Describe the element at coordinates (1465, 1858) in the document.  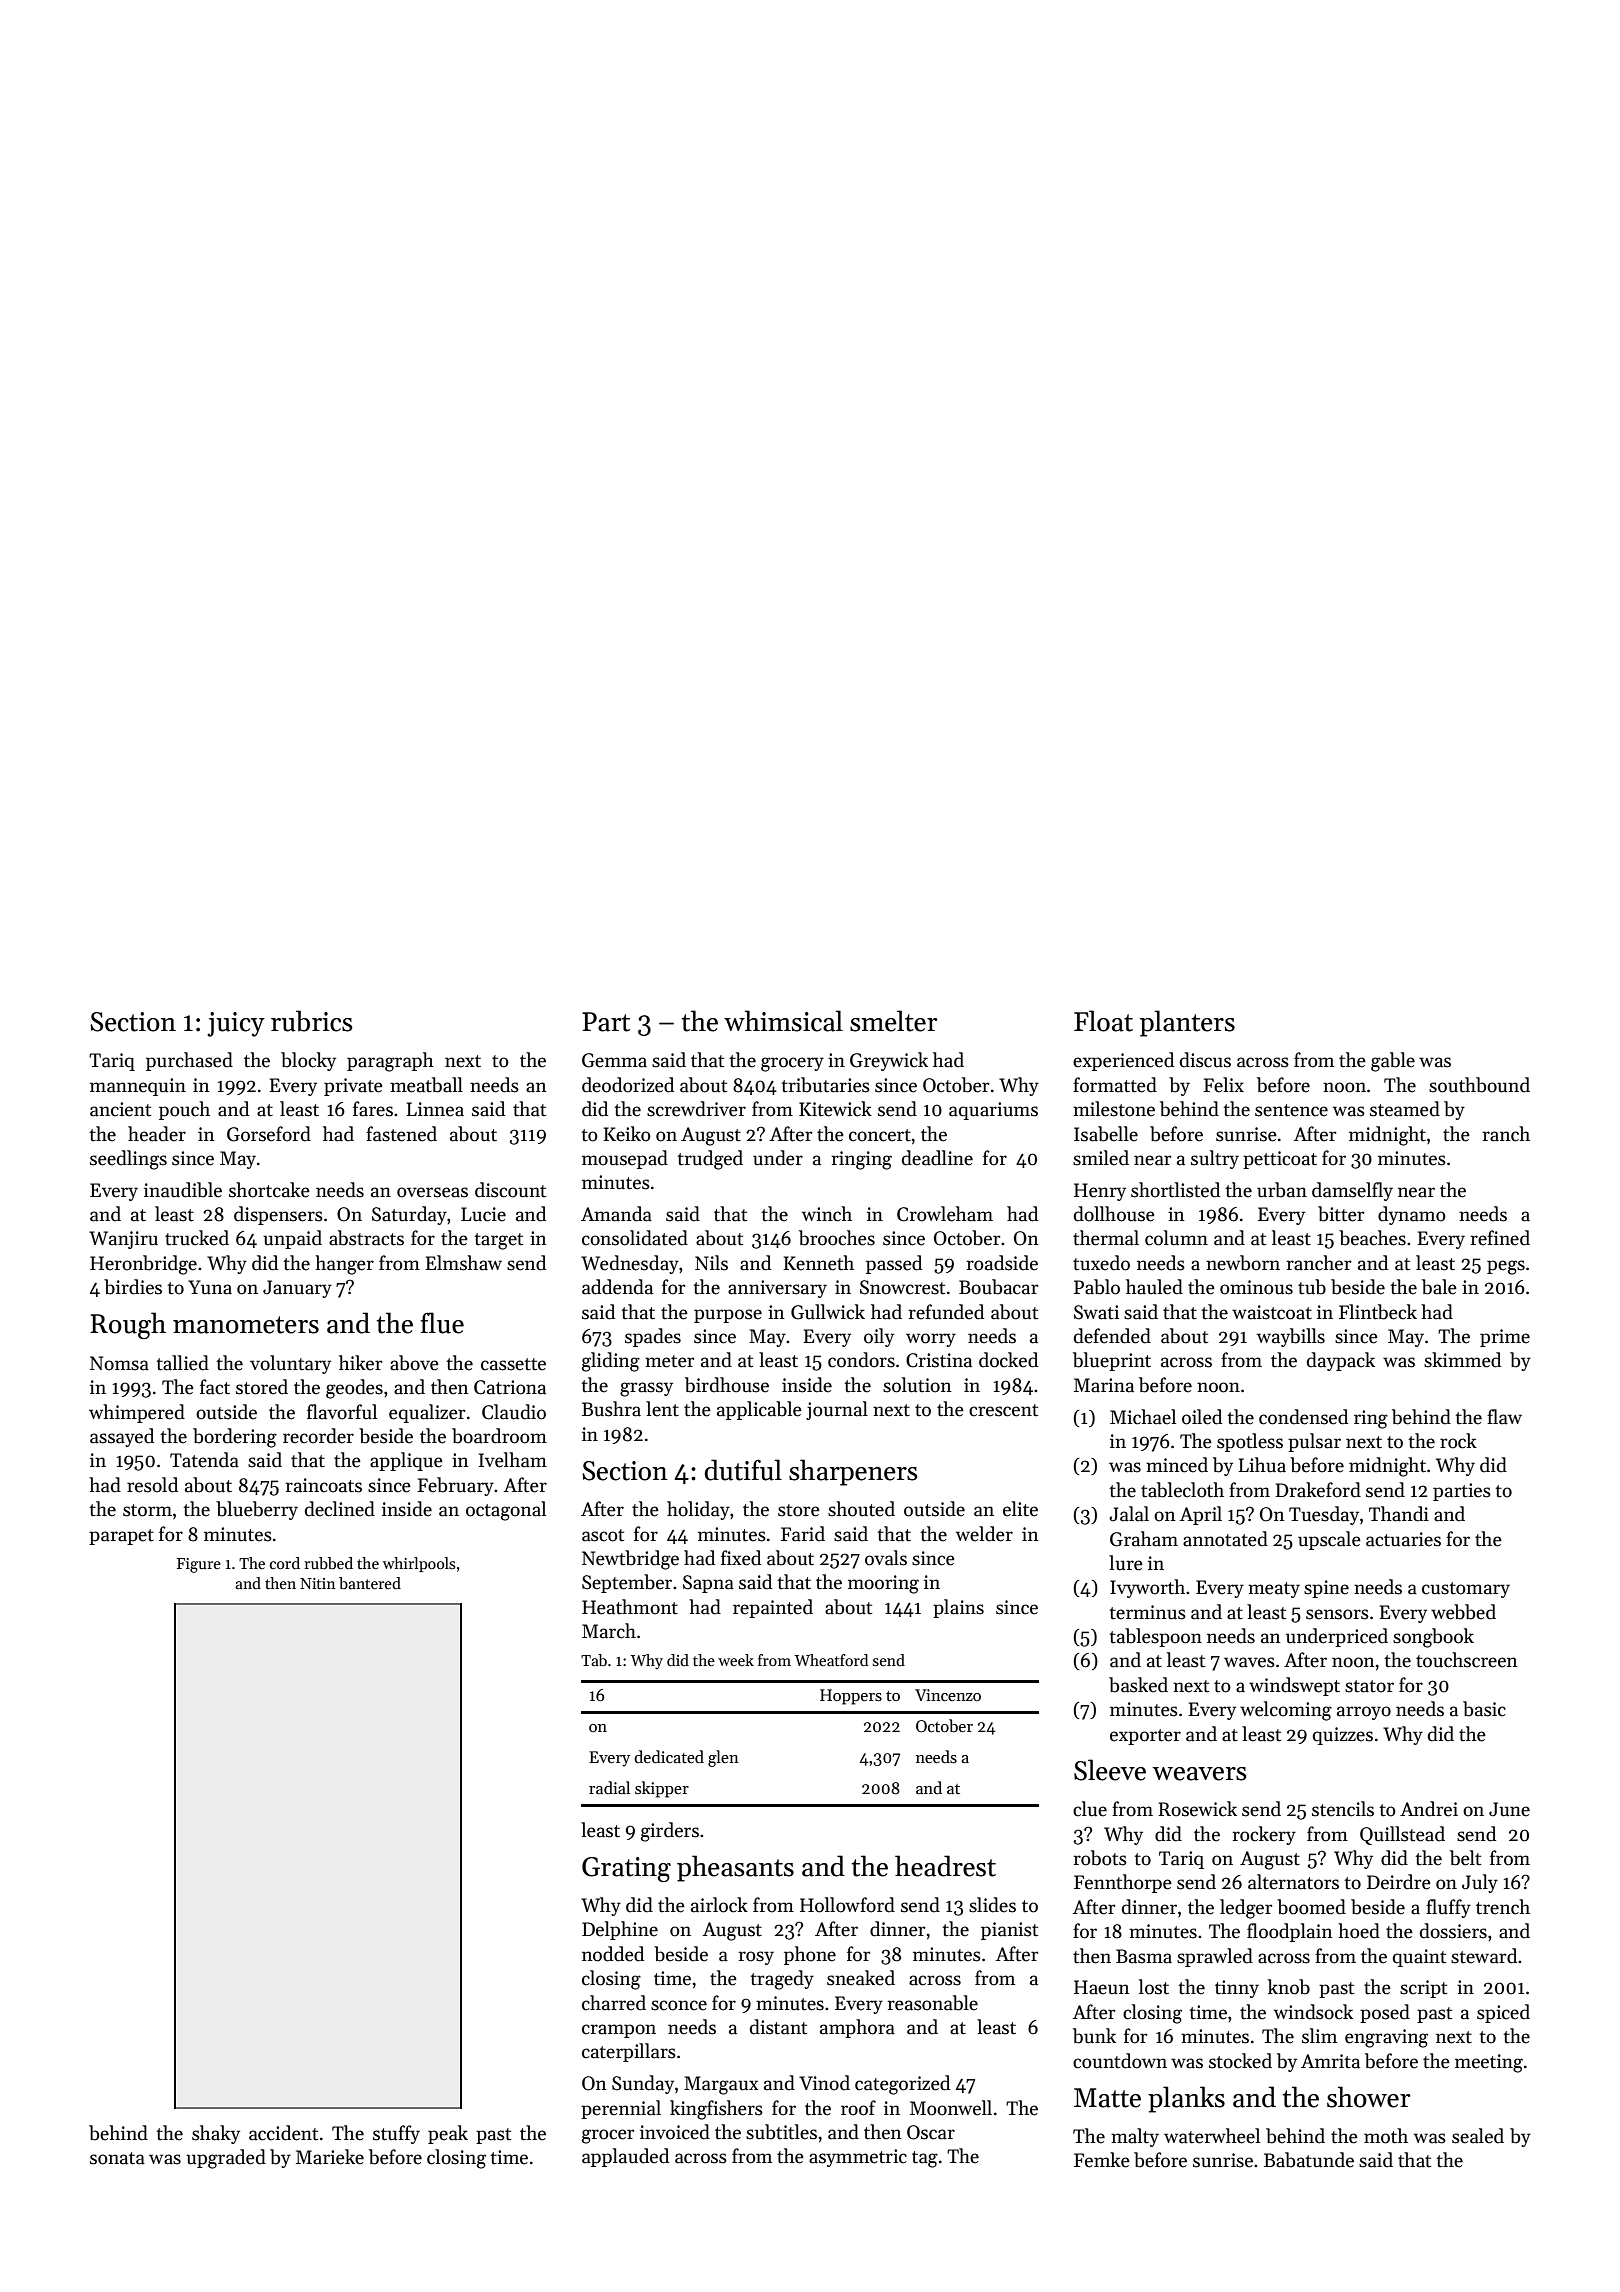
I see `belt` at that location.
